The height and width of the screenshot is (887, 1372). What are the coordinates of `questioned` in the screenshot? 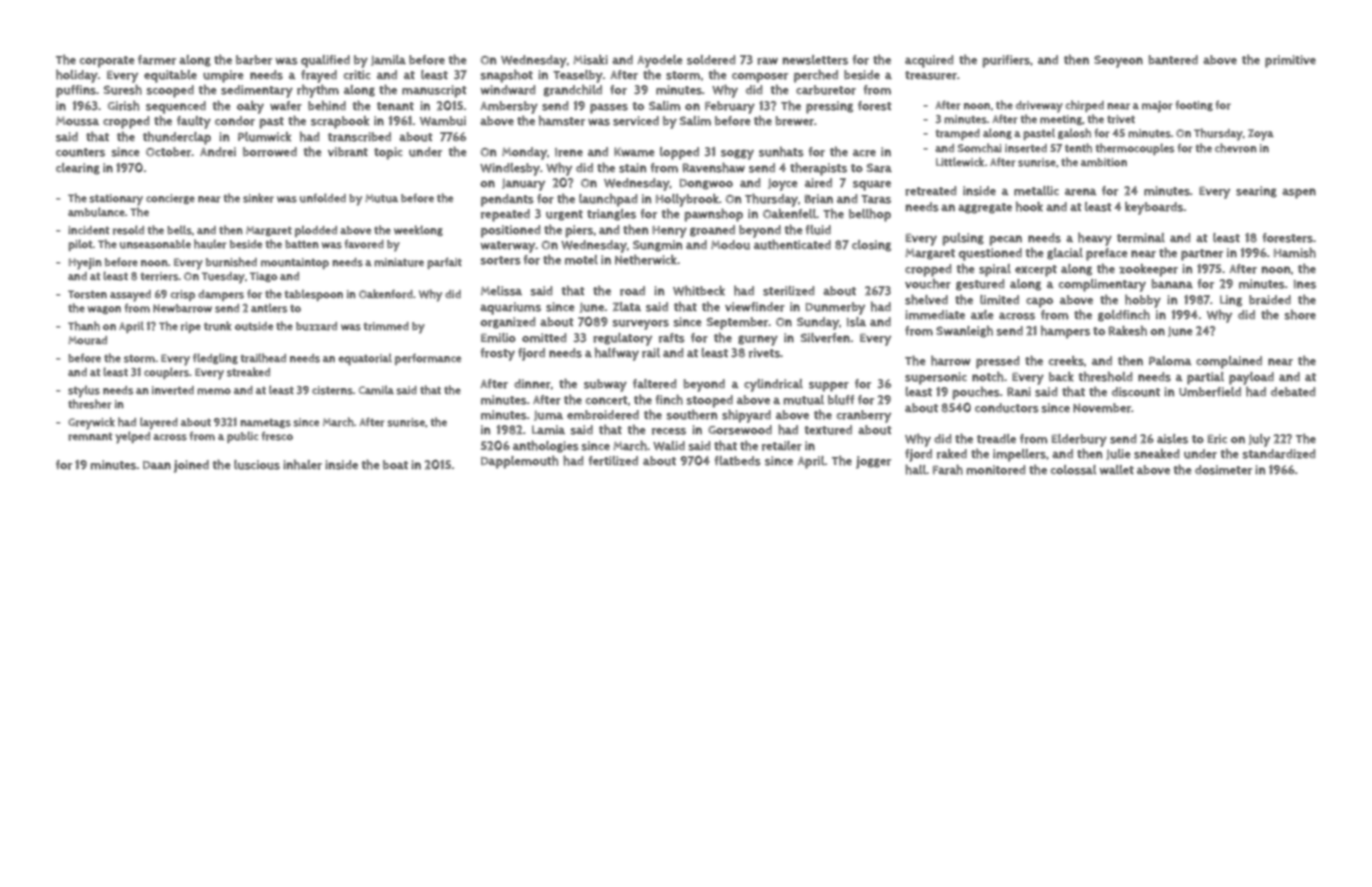 It's located at (990, 254).
